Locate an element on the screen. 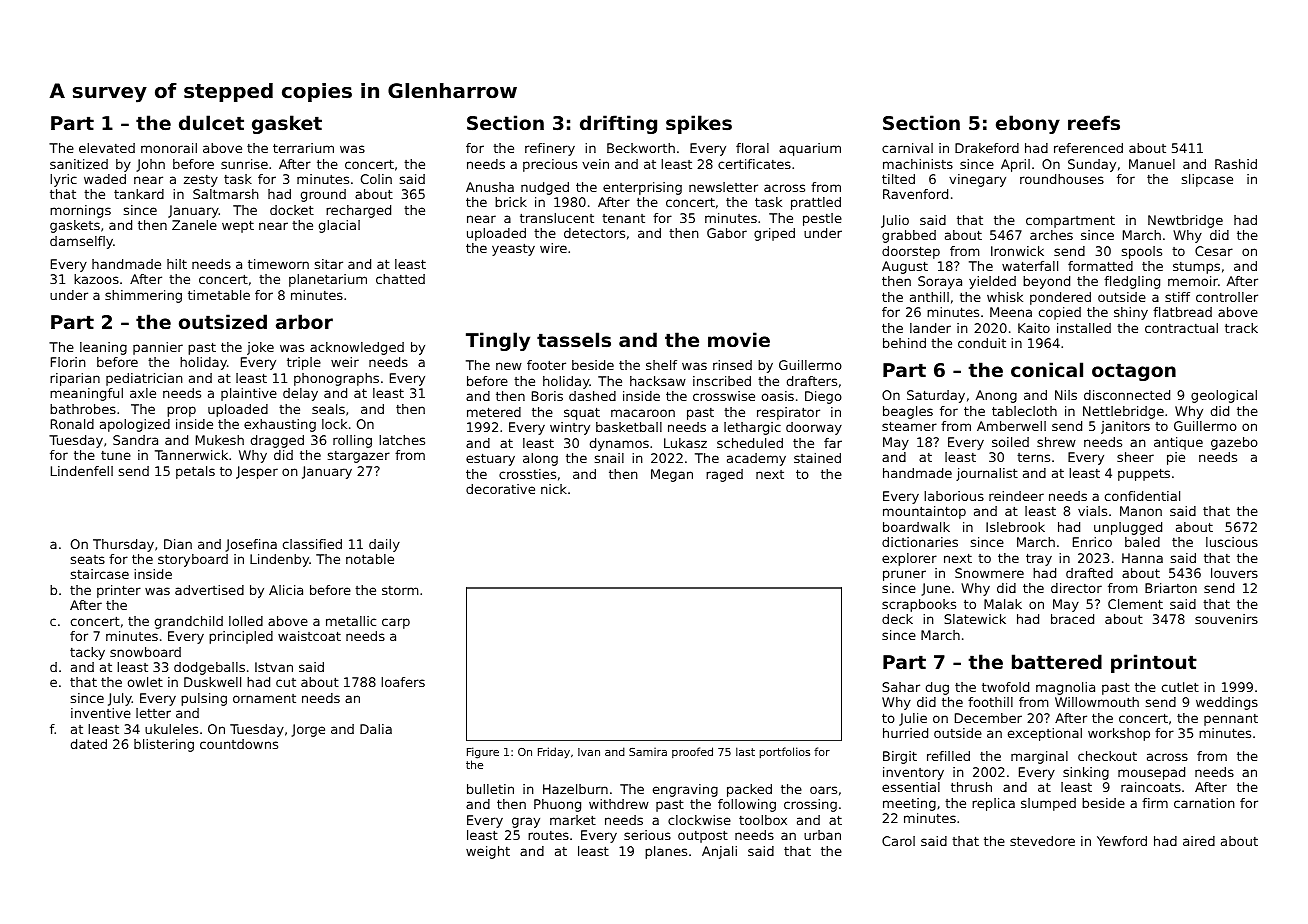 The image size is (1308, 924). Clement is located at coordinates (1135, 604).
